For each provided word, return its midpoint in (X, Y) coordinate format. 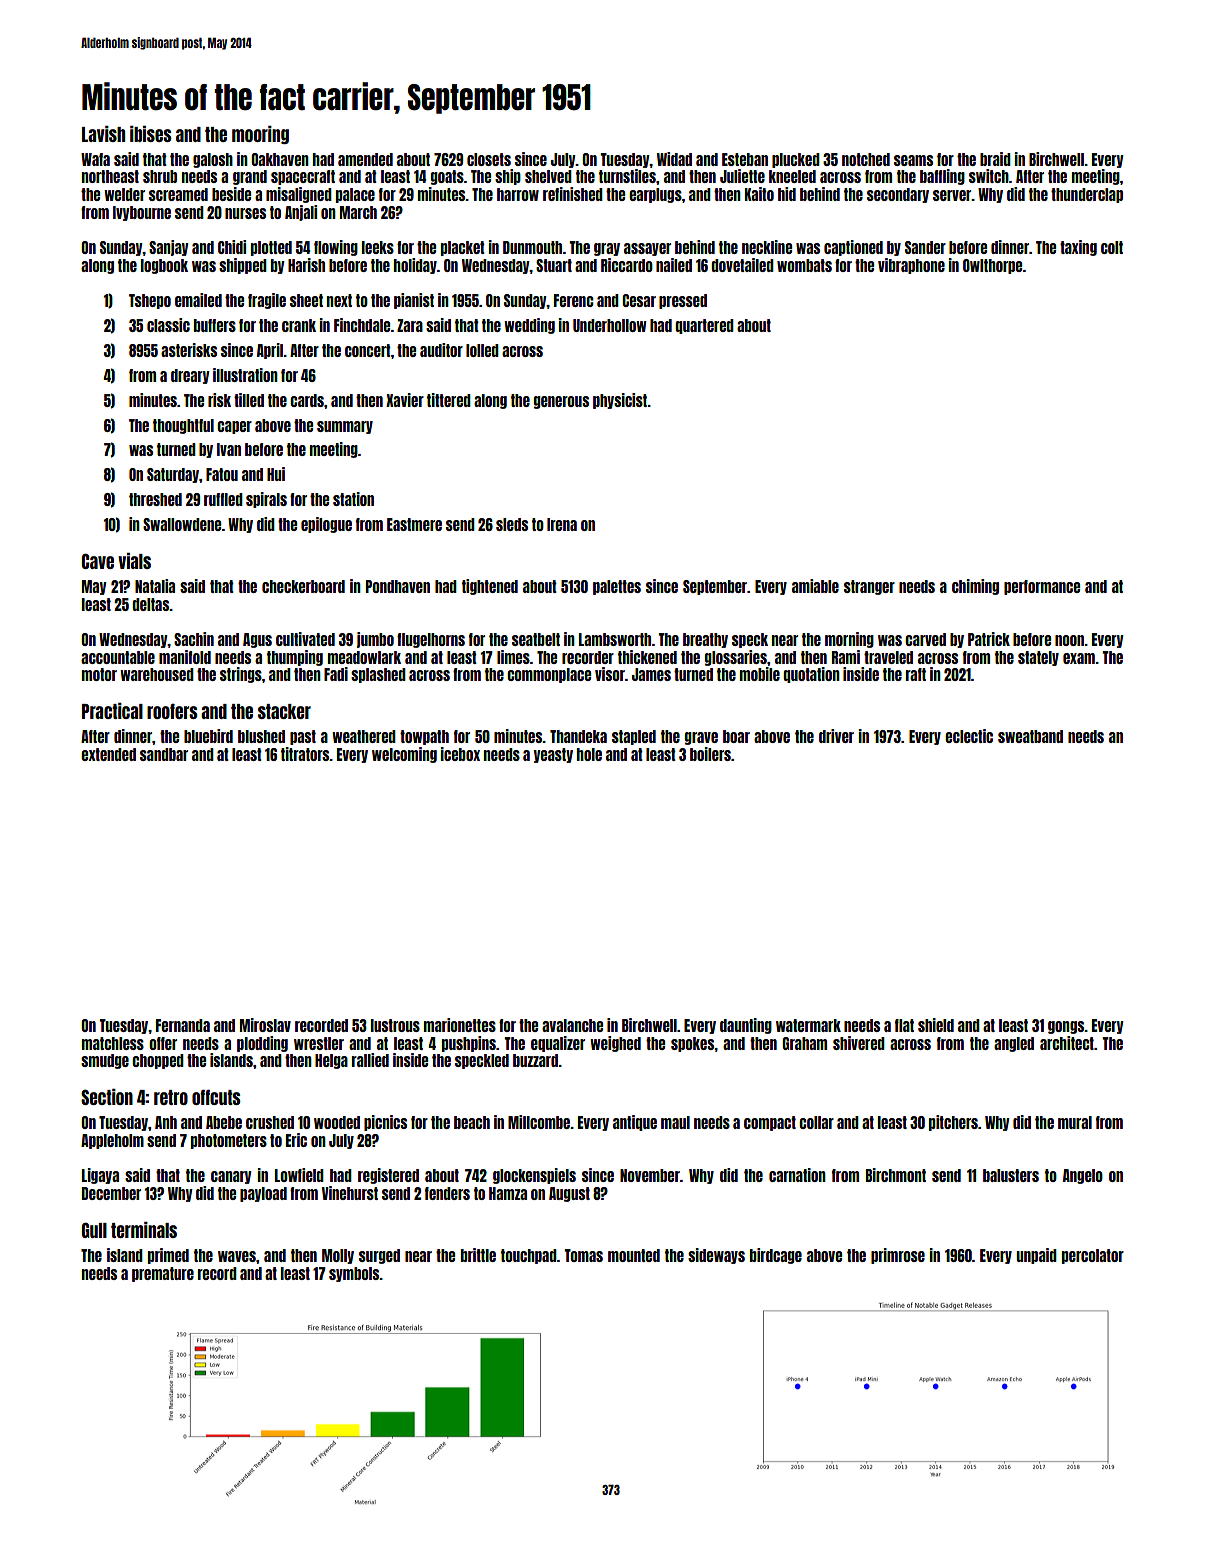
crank (299, 325)
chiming (975, 587)
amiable (815, 586)
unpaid (1036, 1256)
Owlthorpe (992, 266)
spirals (266, 500)
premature (163, 1274)
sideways (716, 1256)
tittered (449, 400)
